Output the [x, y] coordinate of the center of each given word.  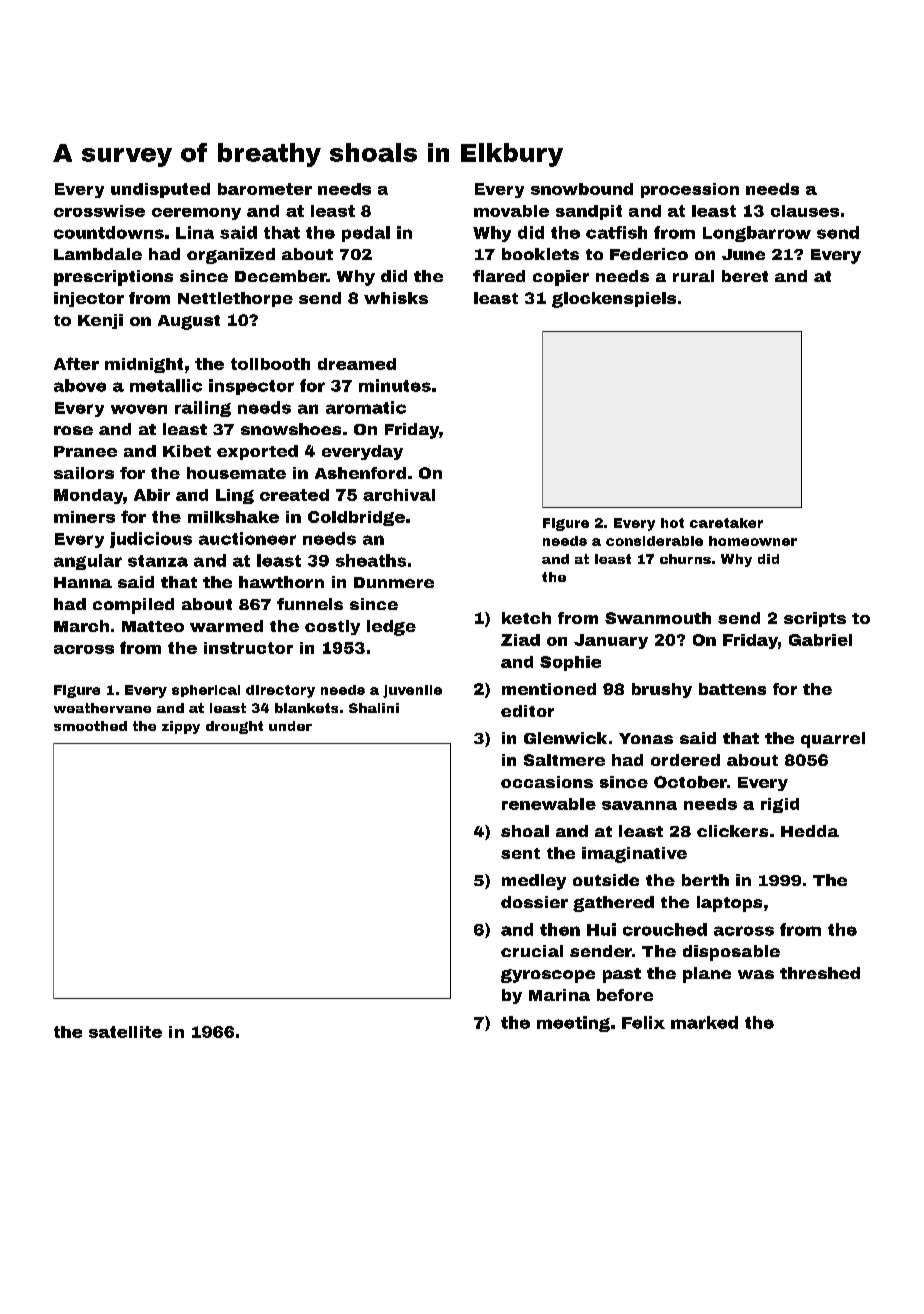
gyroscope [548, 976]
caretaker [726, 523]
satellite [125, 1032]
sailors [84, 473]
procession [690, 190]
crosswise [99, 211]
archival [399, 495]
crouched [665, 929]
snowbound [582, 189]
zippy [181, 727]
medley [534, 882]
